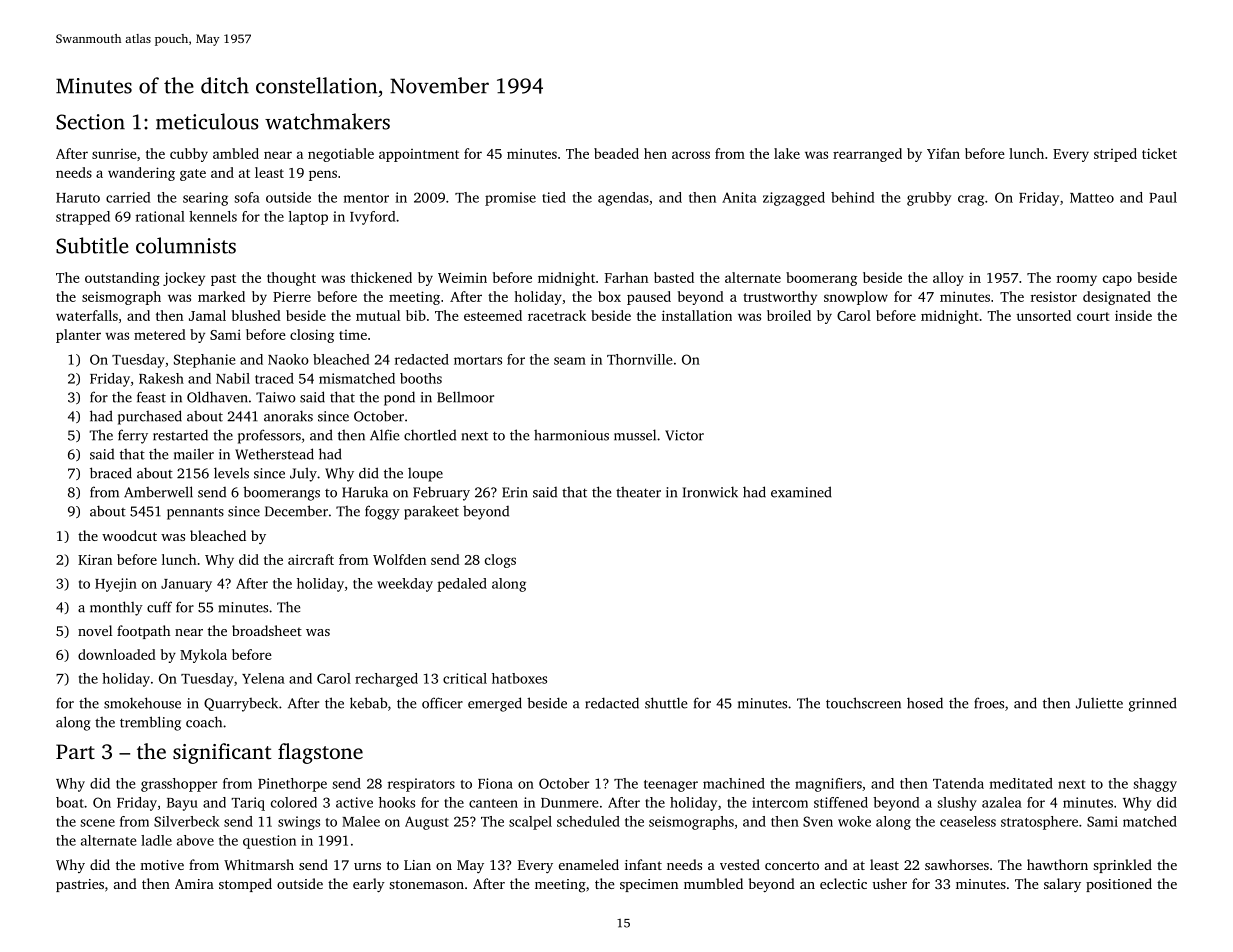  I want to click on ticket, so click(1159, 153).
